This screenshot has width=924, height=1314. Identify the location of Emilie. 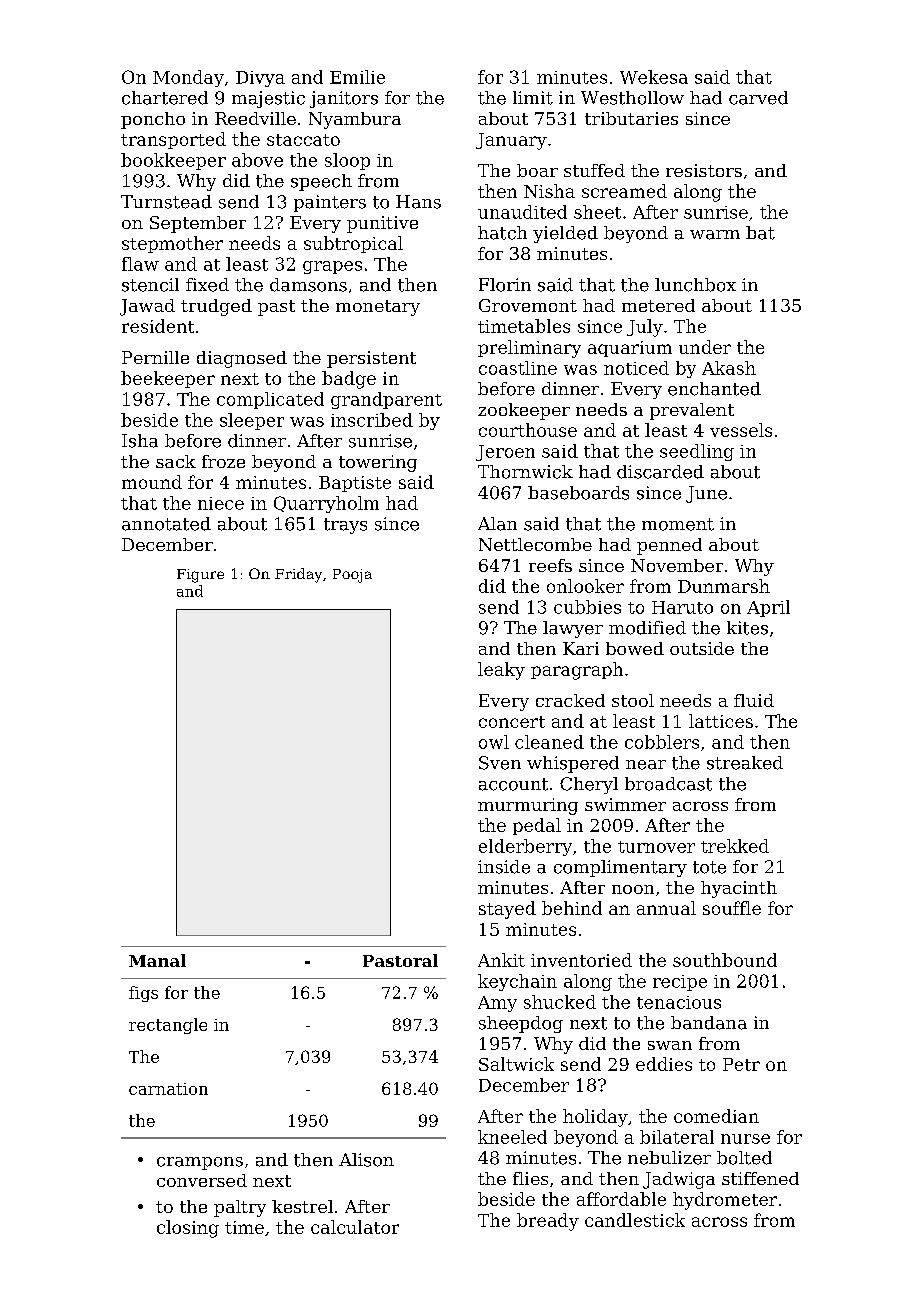
(357, 77).
